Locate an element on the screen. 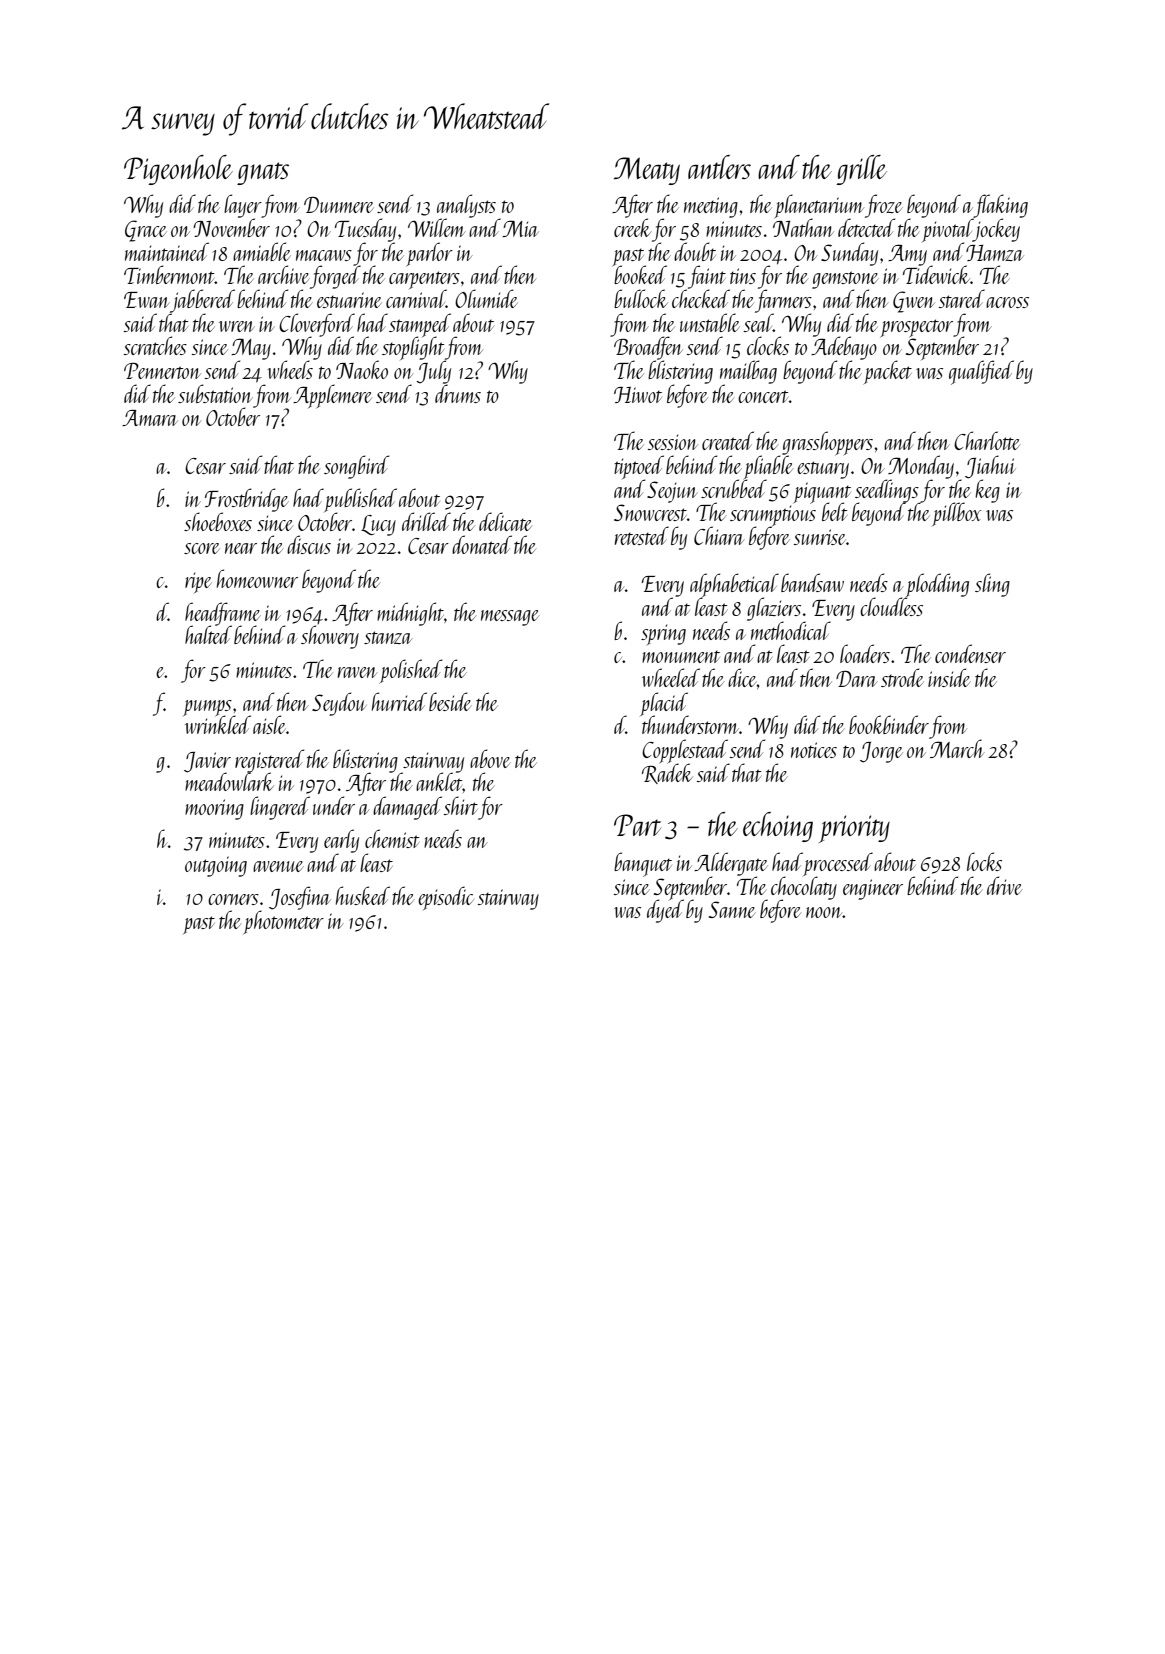 Image resolution: width=1165 pixels, height=1654 pixels. outgoing is located at coordinates (216, 866).
